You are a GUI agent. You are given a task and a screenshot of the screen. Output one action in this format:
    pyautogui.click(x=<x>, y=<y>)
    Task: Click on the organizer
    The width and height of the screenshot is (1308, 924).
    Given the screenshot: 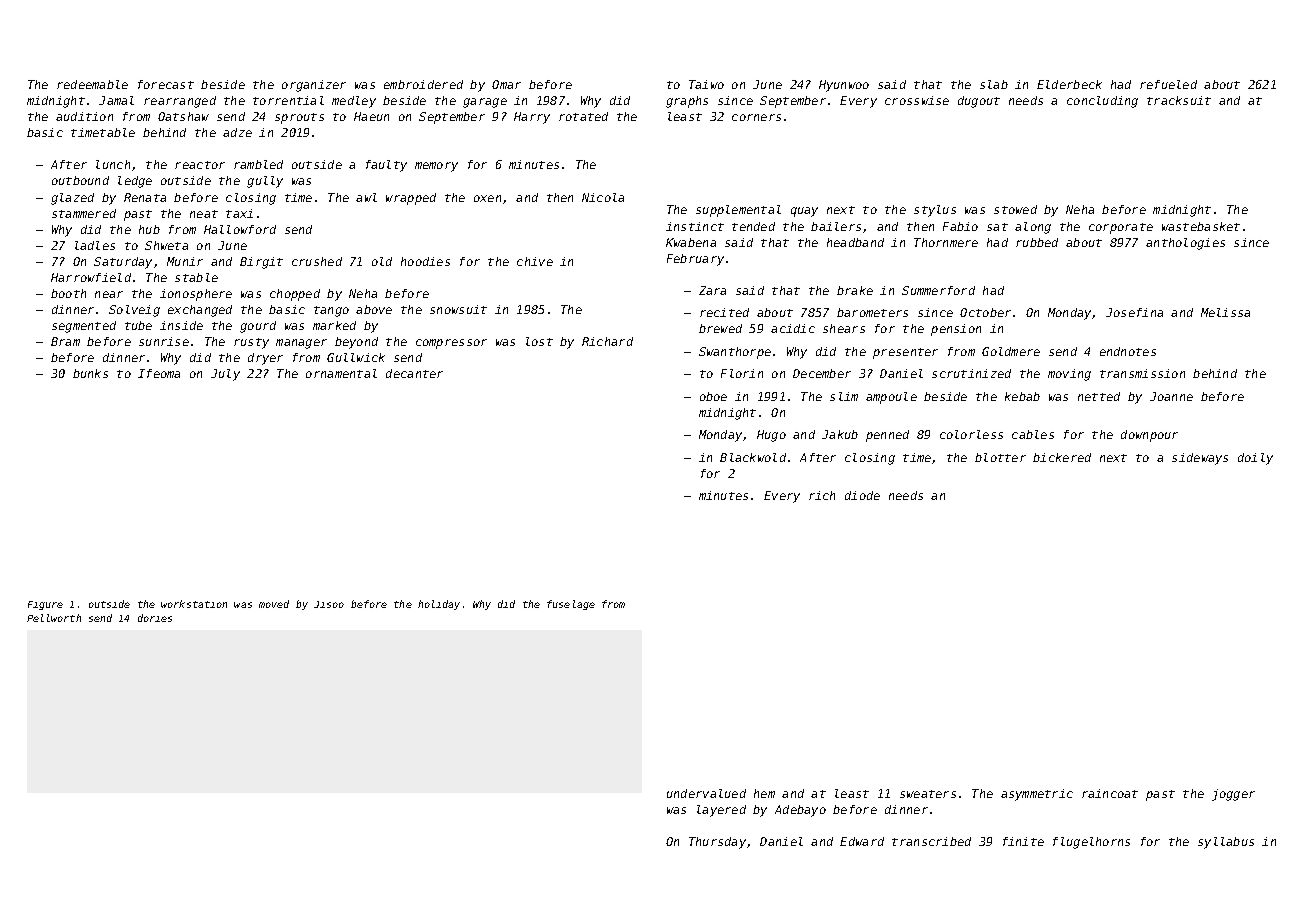 What is the action you would take?
    pyautogui.click(x=314, y=86)
